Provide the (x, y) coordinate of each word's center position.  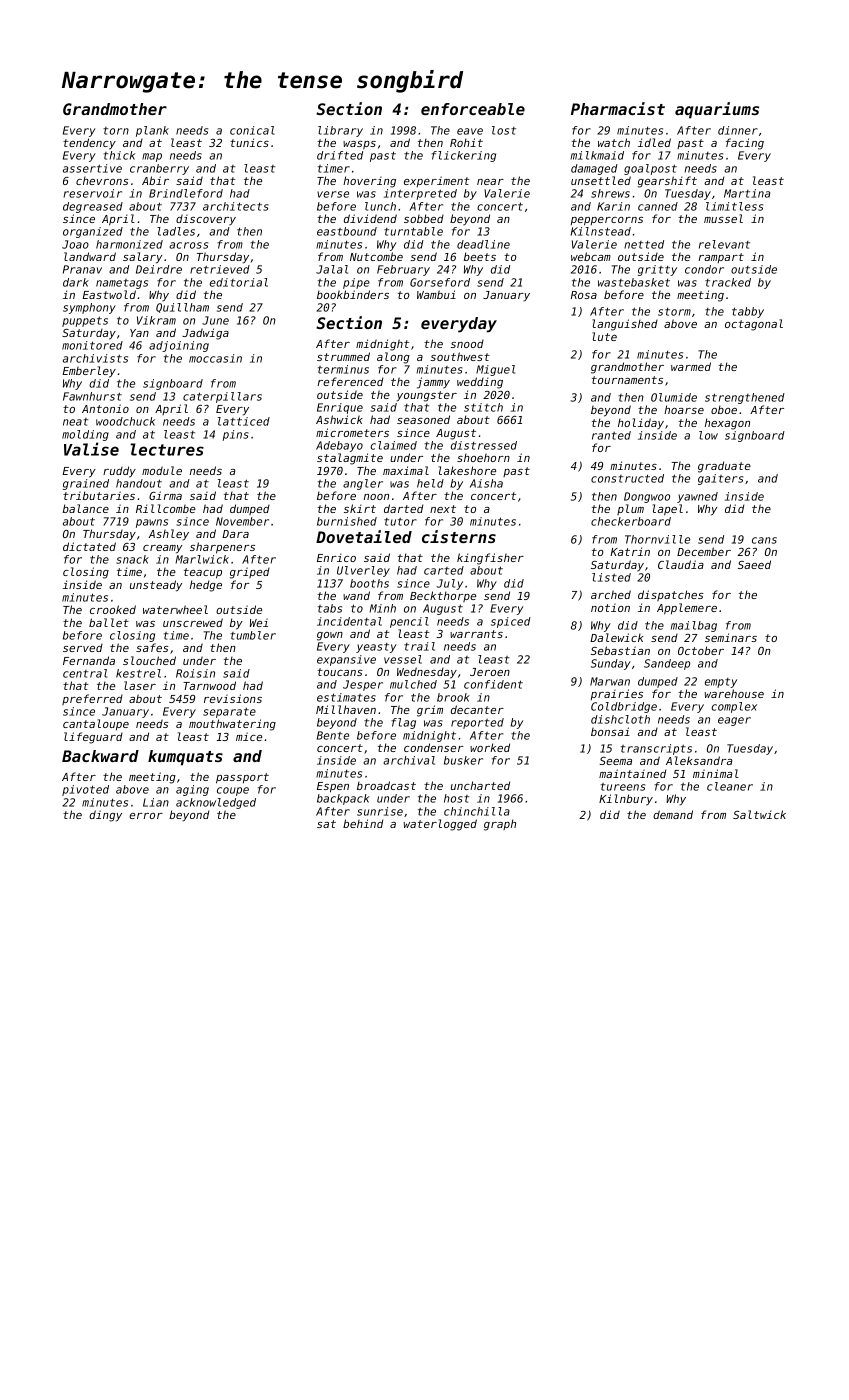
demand (673, 814)
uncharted (480, 785)
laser (140, 685)
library (340, 131)
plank (152, 131)
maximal (406, 470)
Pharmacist (618, 108)
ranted (611, 435)
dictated (89, 546)
